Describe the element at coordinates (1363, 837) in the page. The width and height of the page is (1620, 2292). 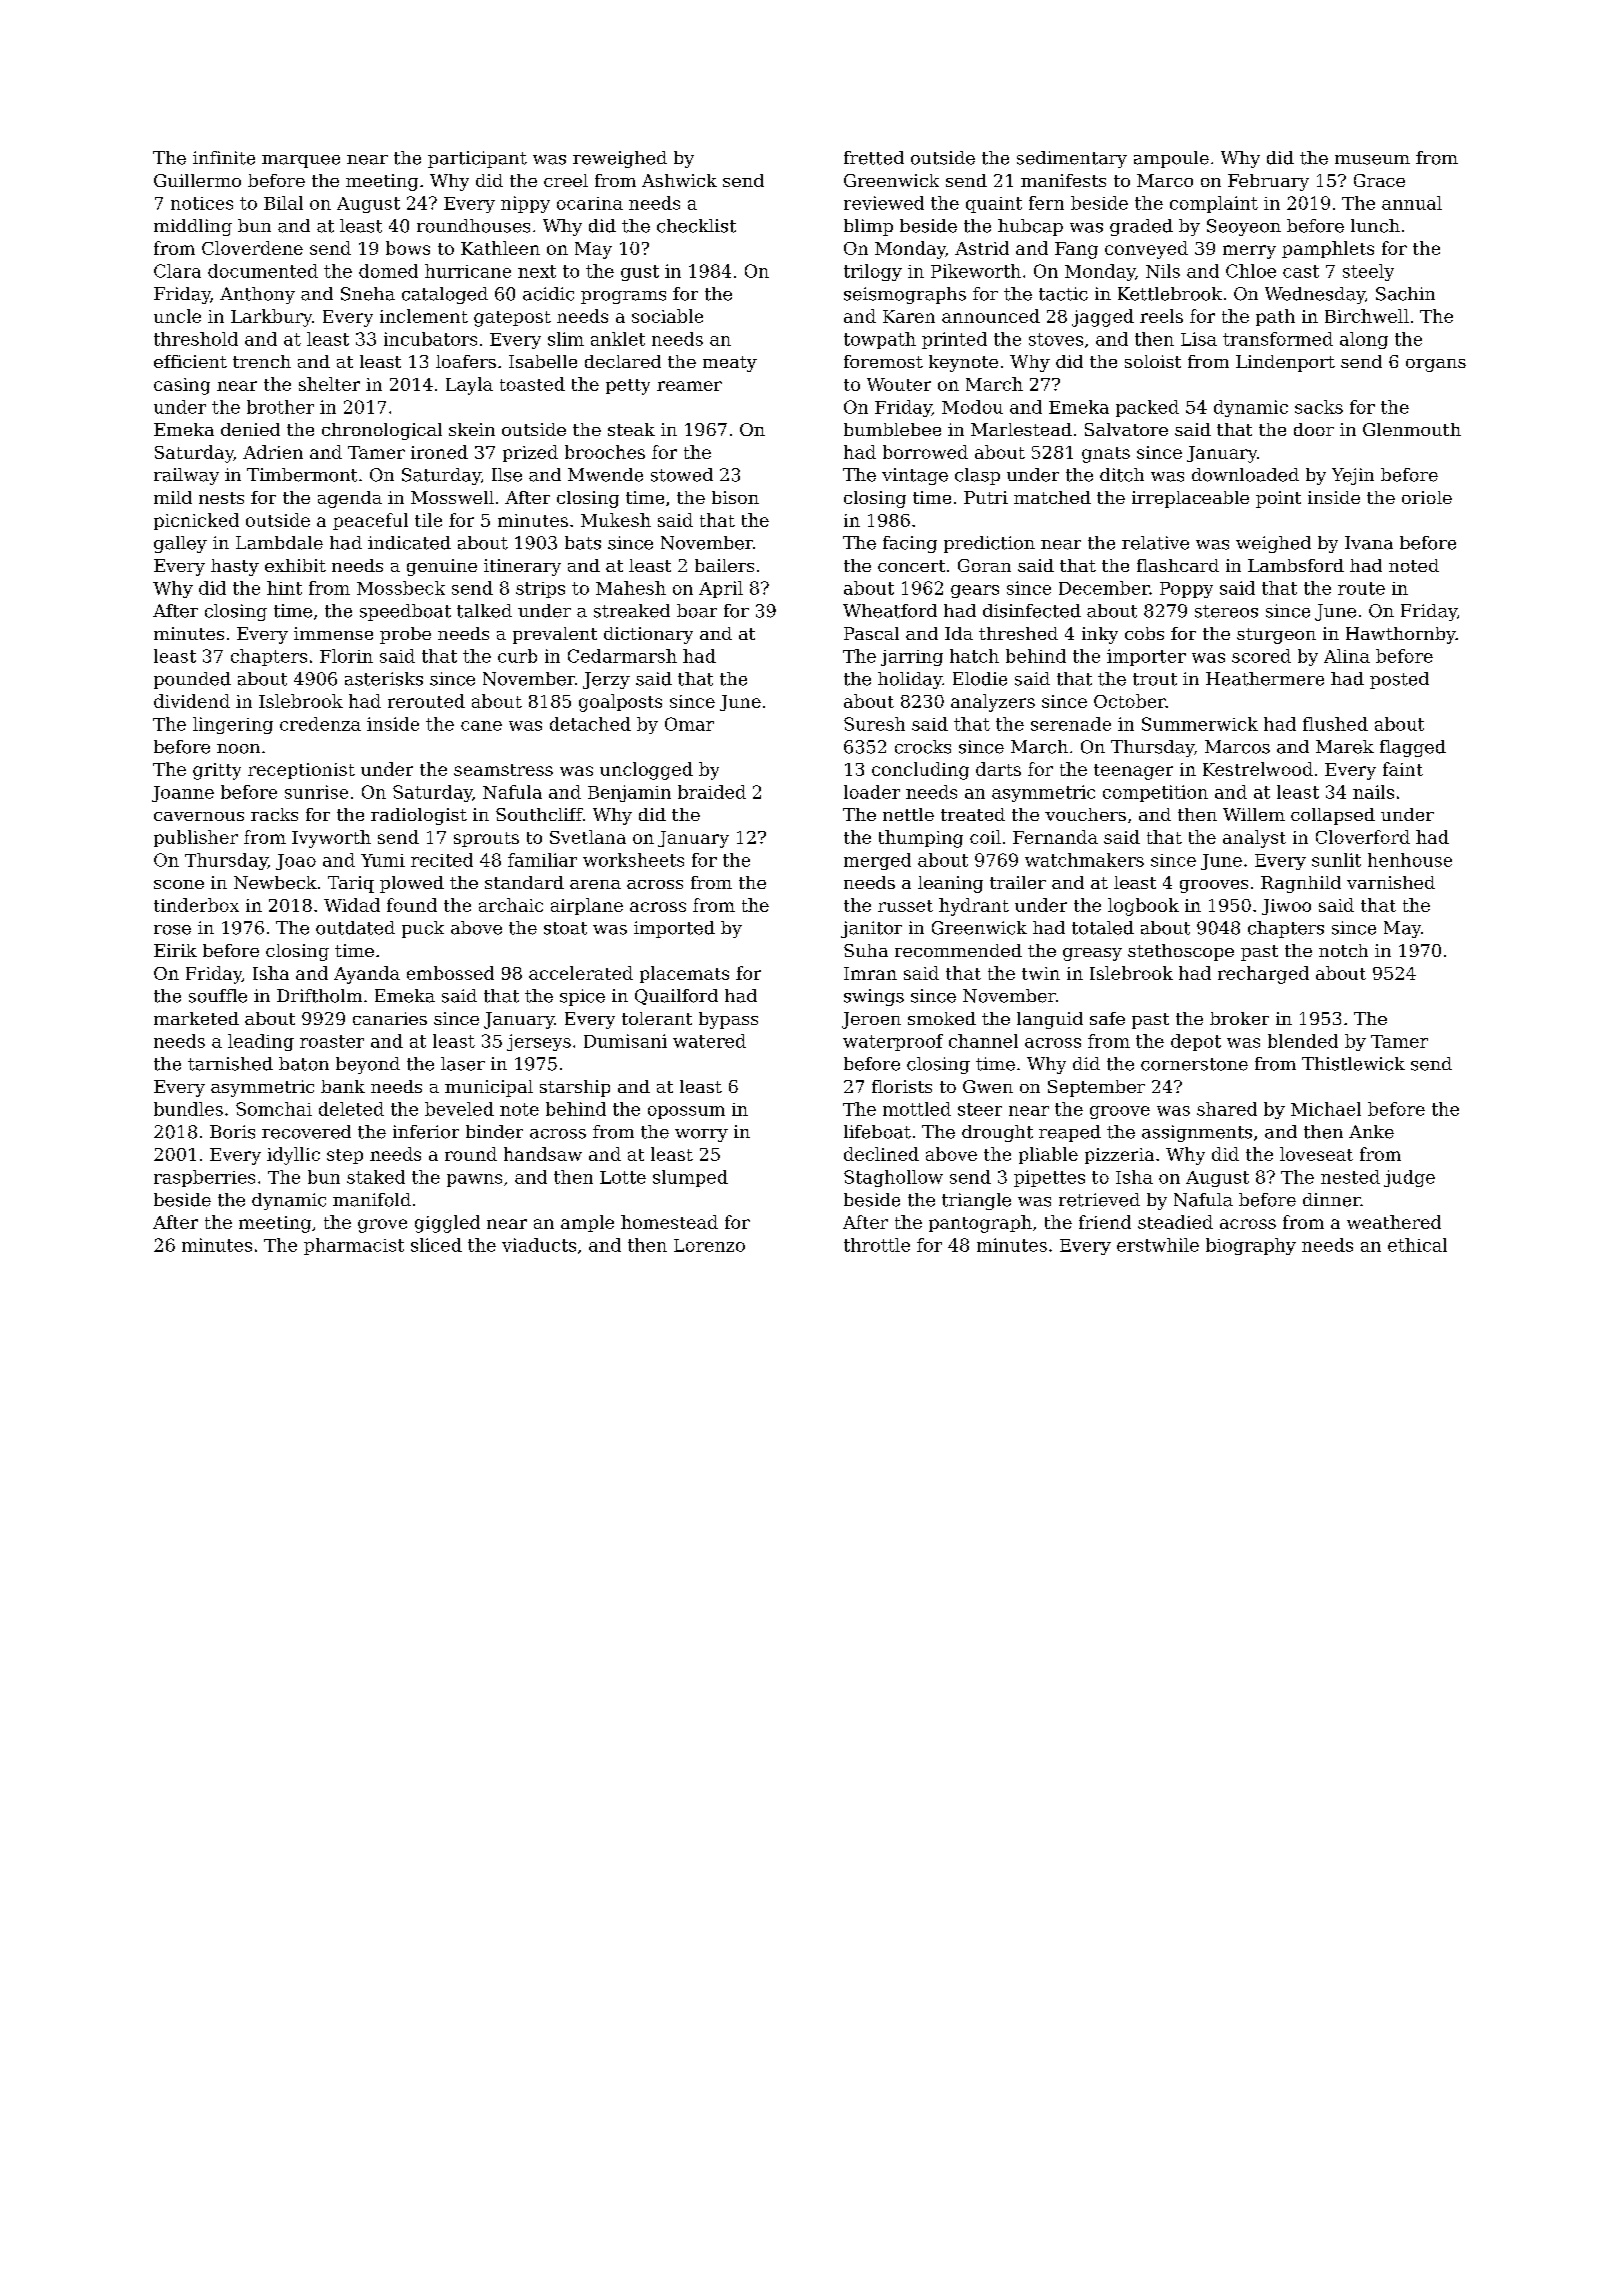
I see `Cloverford` at that location.
